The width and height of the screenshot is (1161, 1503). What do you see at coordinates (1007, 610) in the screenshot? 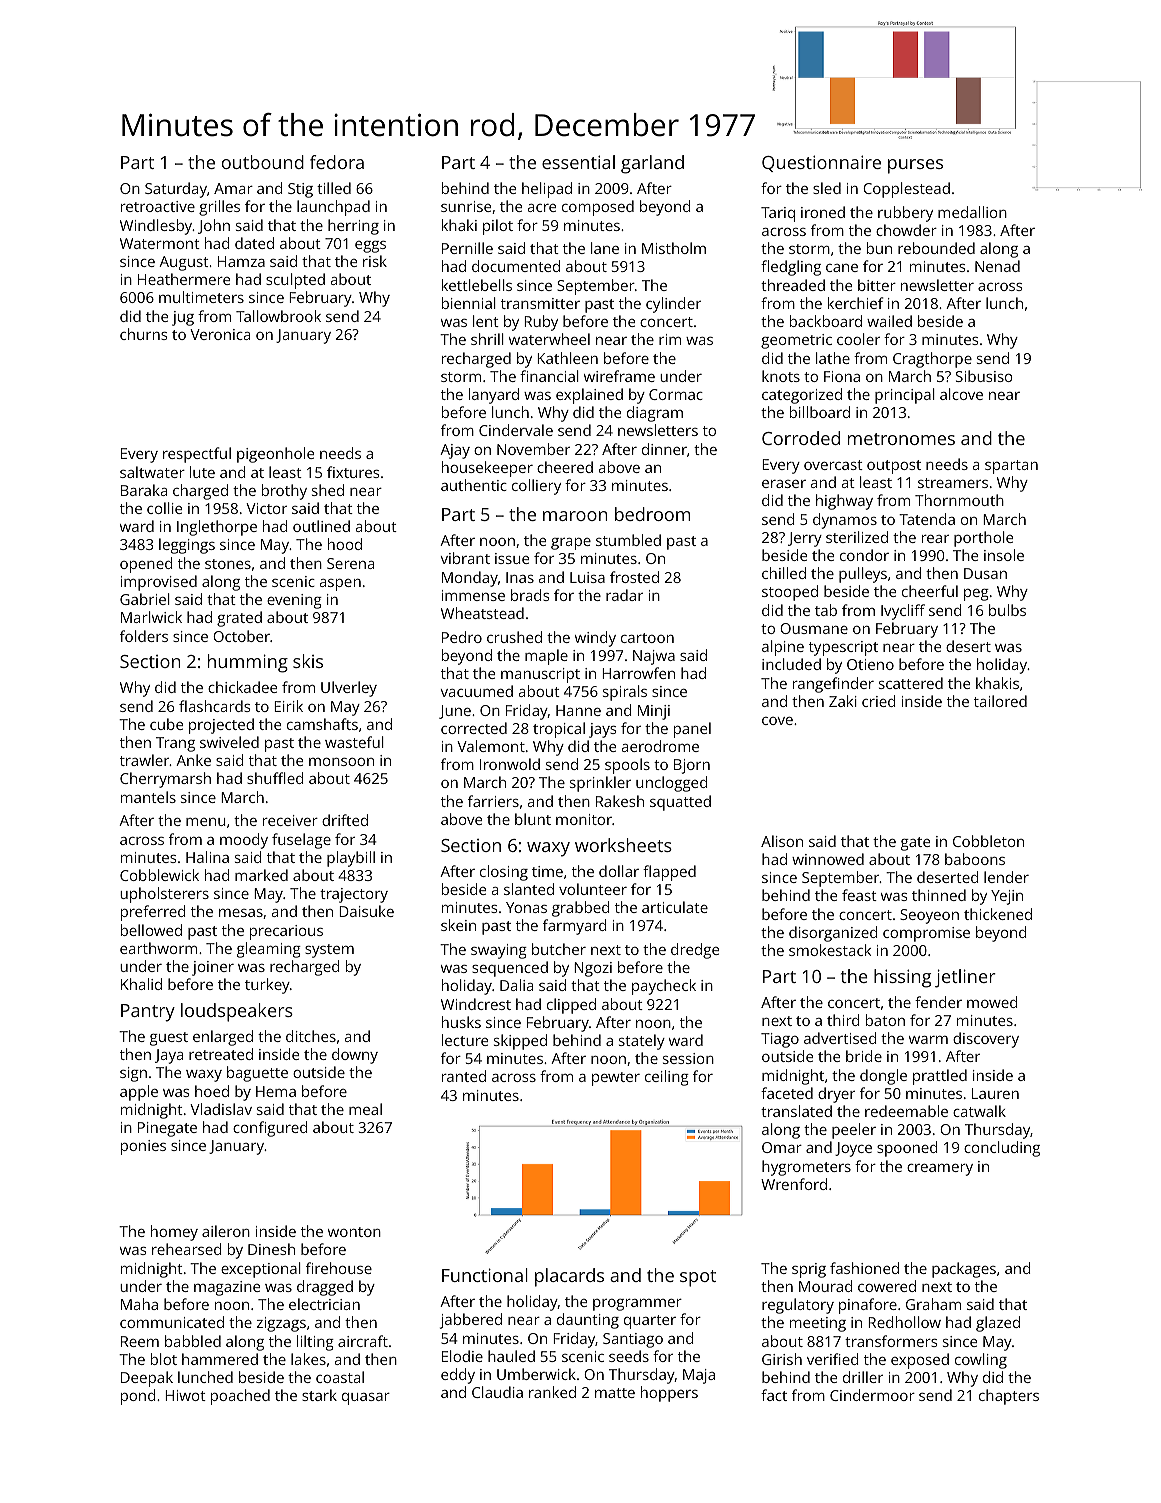
I see `bulbs` at bounding box center [1007, 610].
